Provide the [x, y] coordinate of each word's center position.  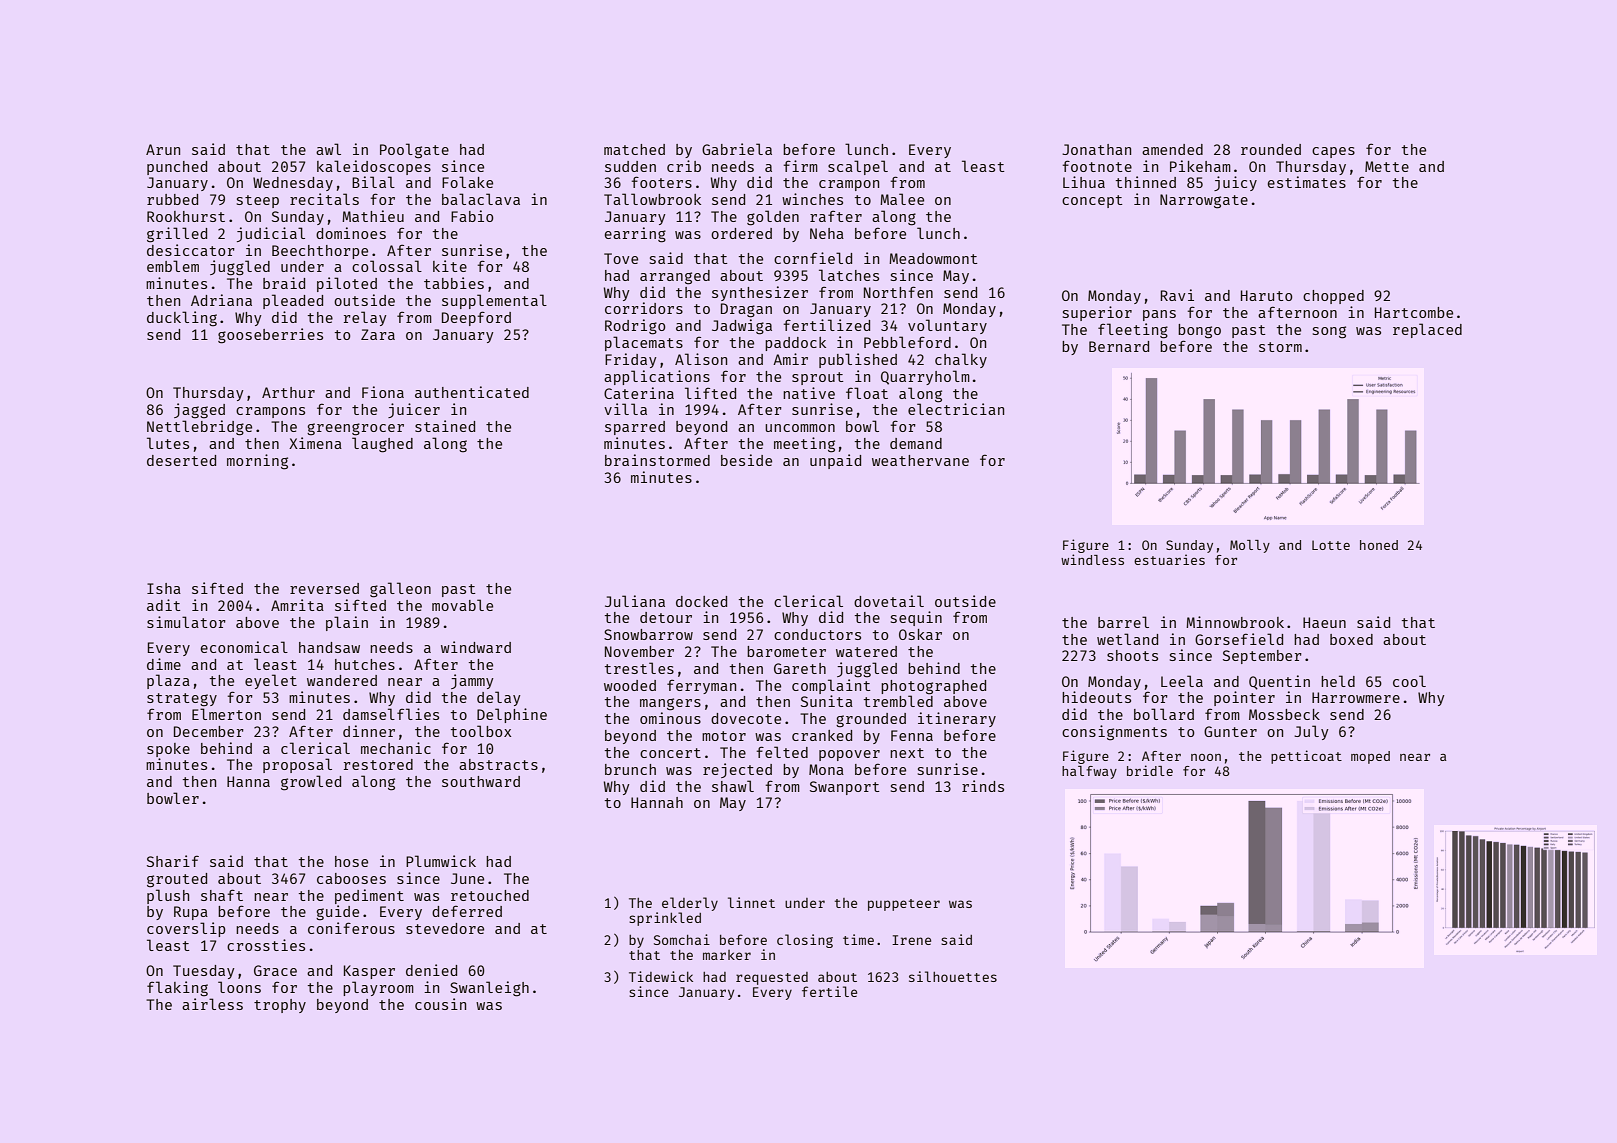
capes [1333, 152]
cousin [440, 1004]
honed [1379, 545]
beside [746, 460]
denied [431, 970]
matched [634, 149]
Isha [164, 588]
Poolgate [414, 151]
